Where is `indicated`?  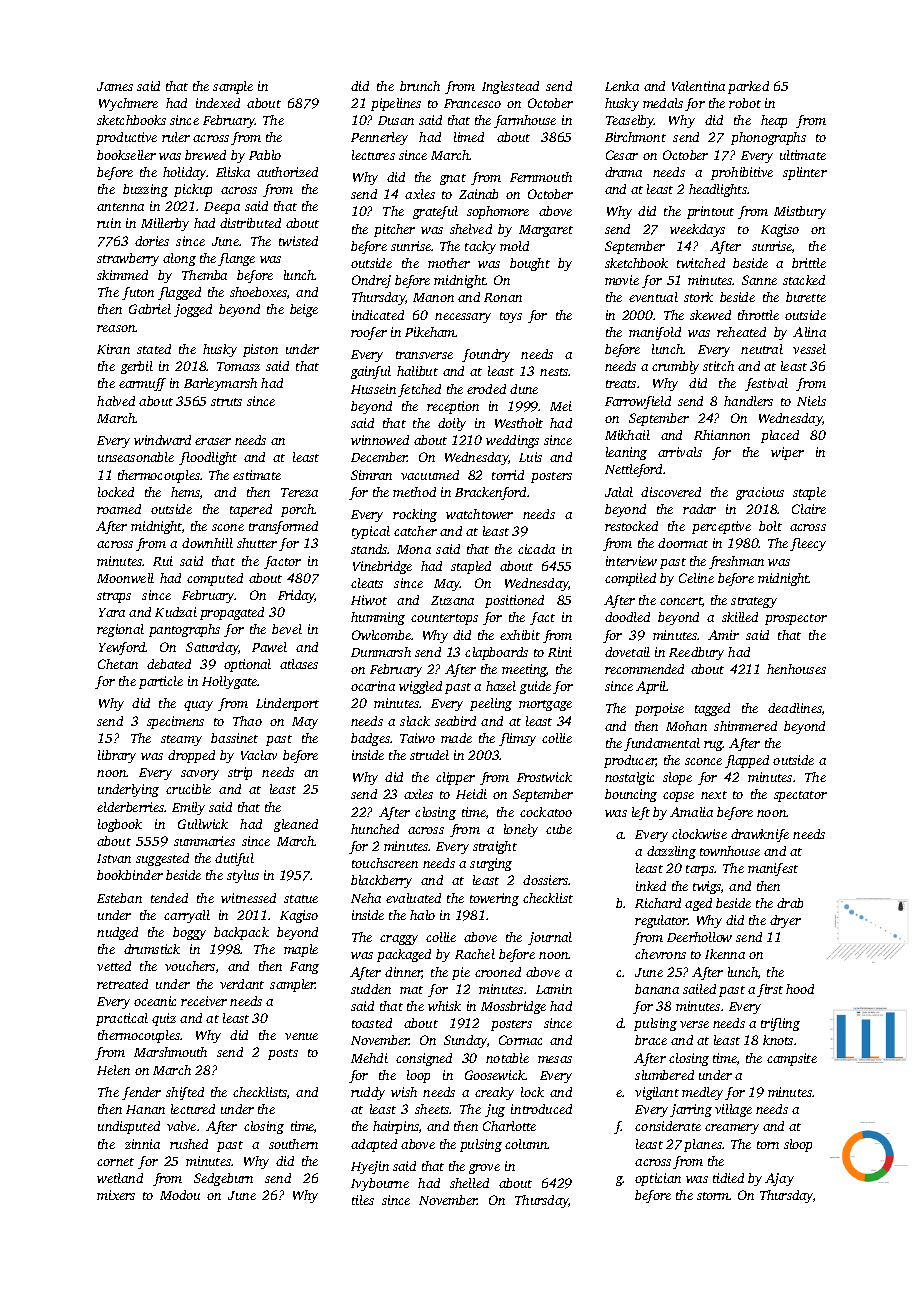 indicated is located at coordinates (378, 315).
